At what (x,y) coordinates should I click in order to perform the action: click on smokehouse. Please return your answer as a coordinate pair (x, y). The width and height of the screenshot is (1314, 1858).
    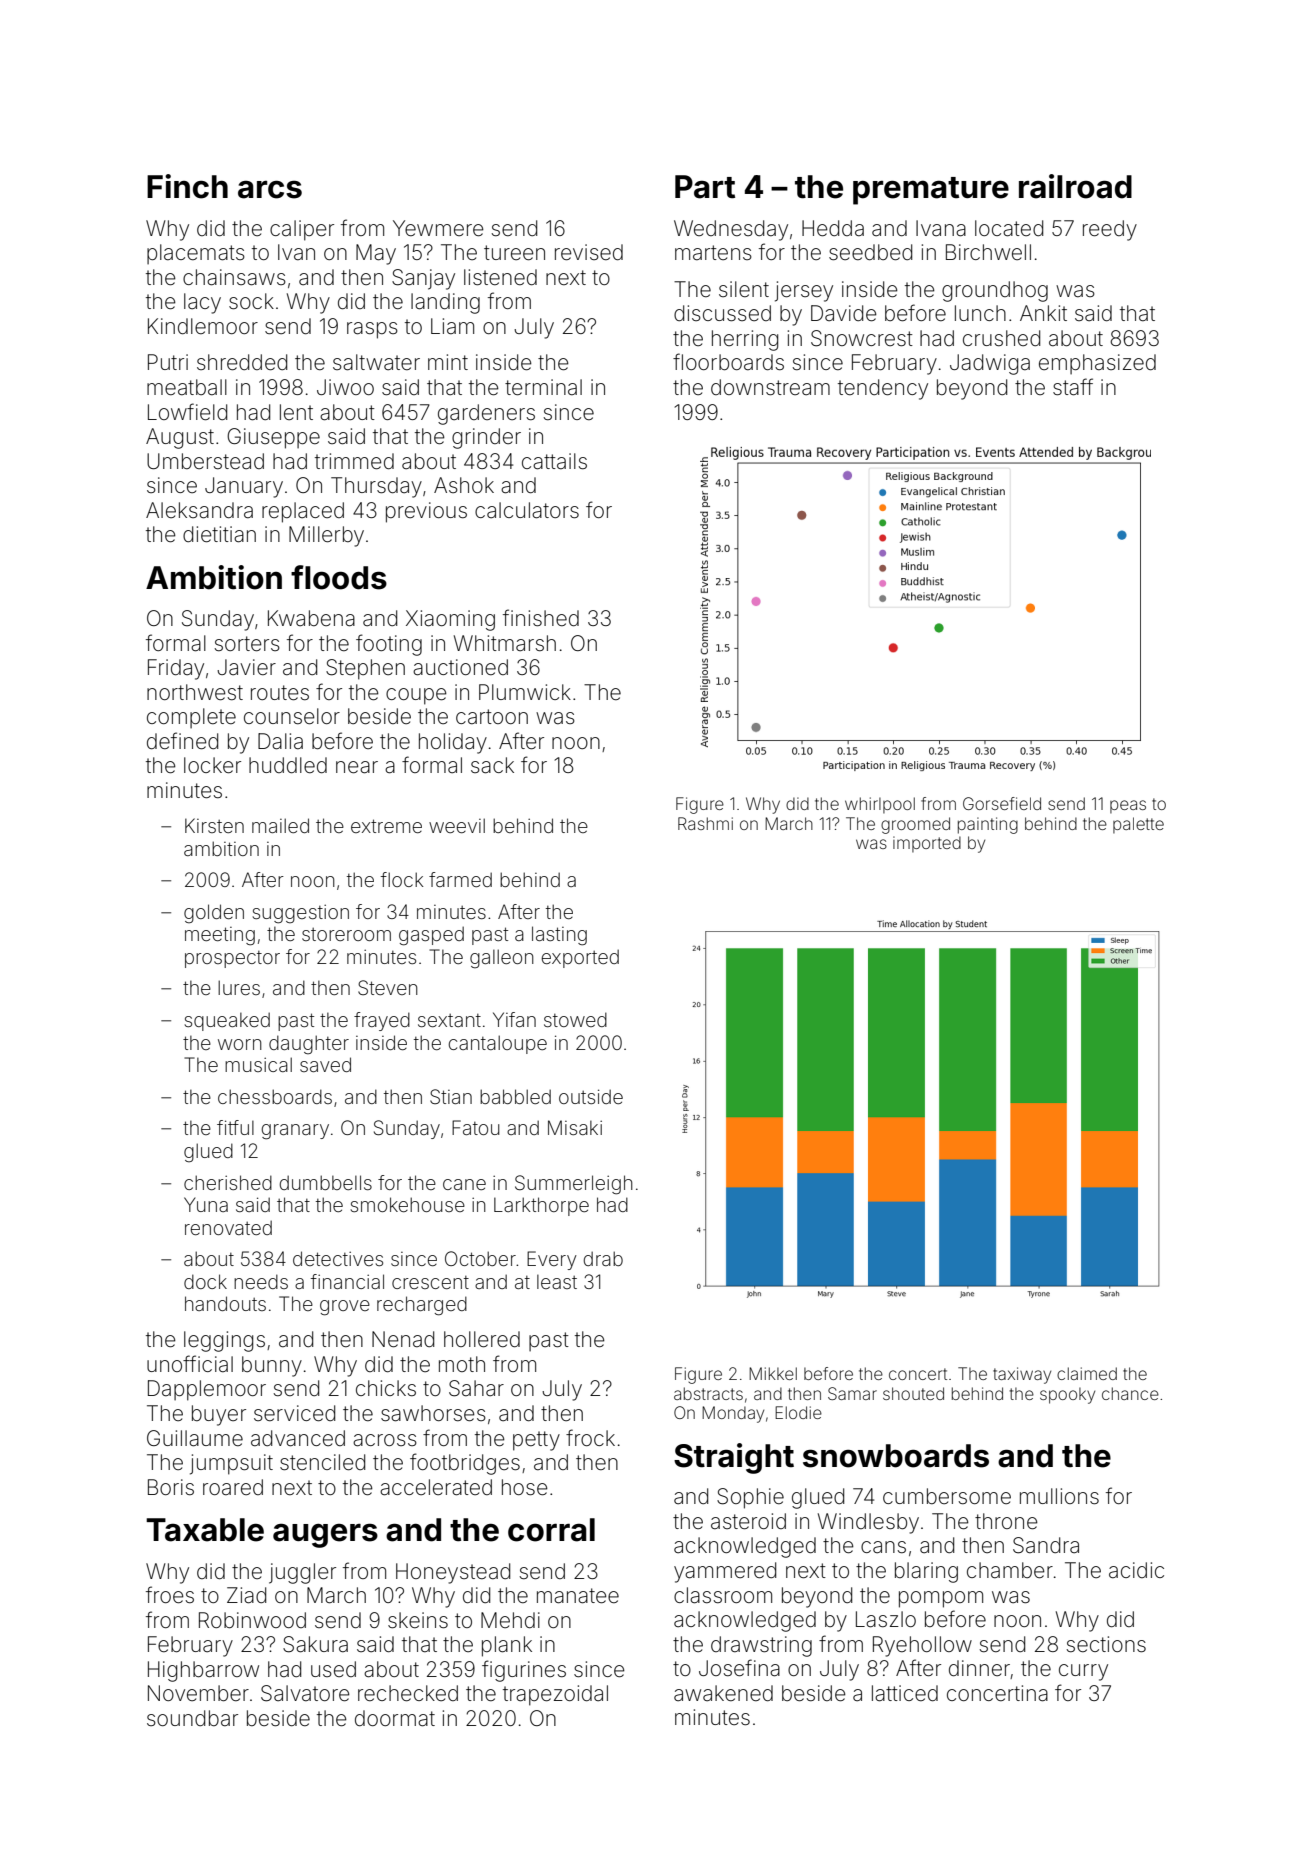
    Looking at the image, I should click on (408, 1204).
